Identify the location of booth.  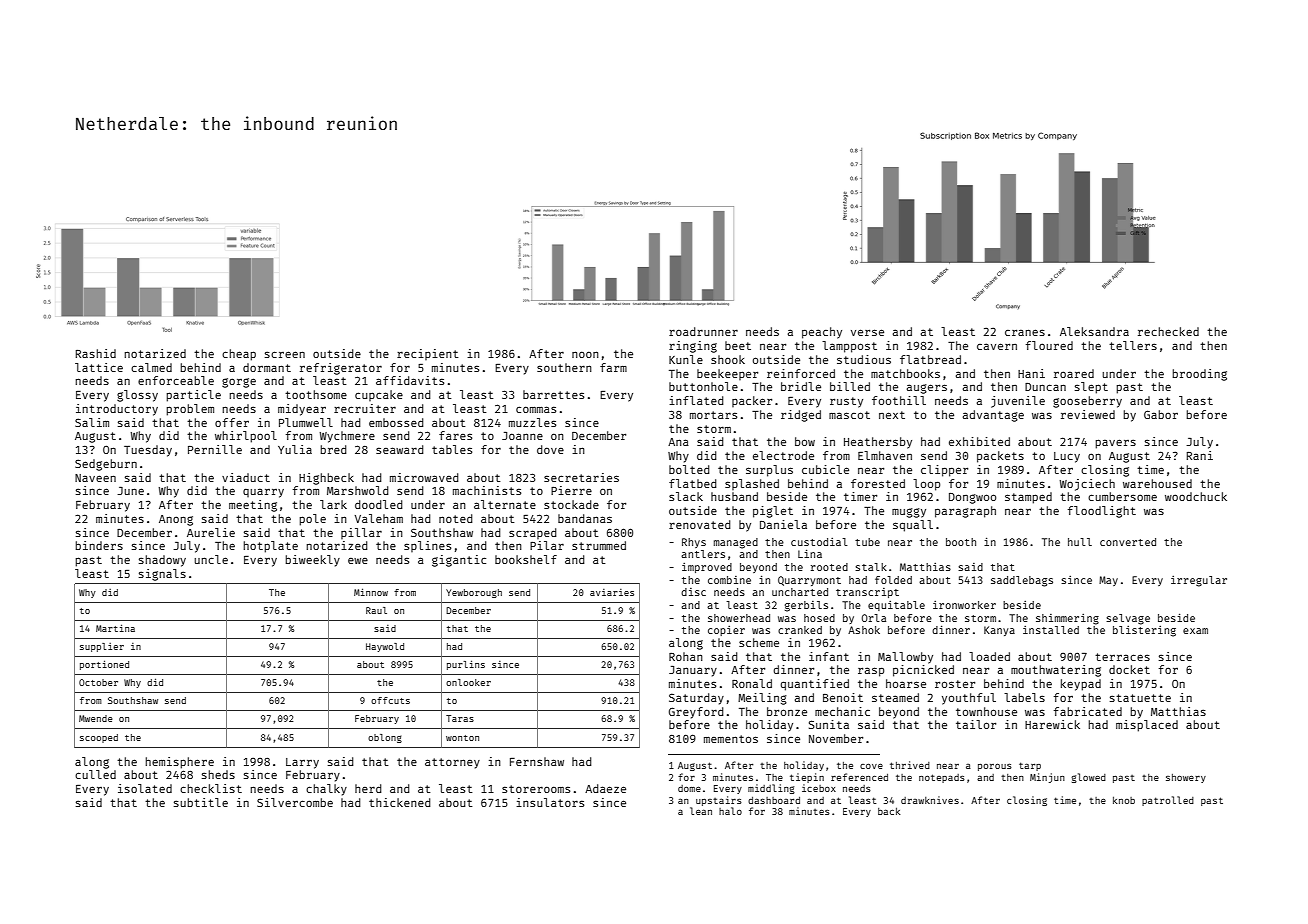
(961, 542).
